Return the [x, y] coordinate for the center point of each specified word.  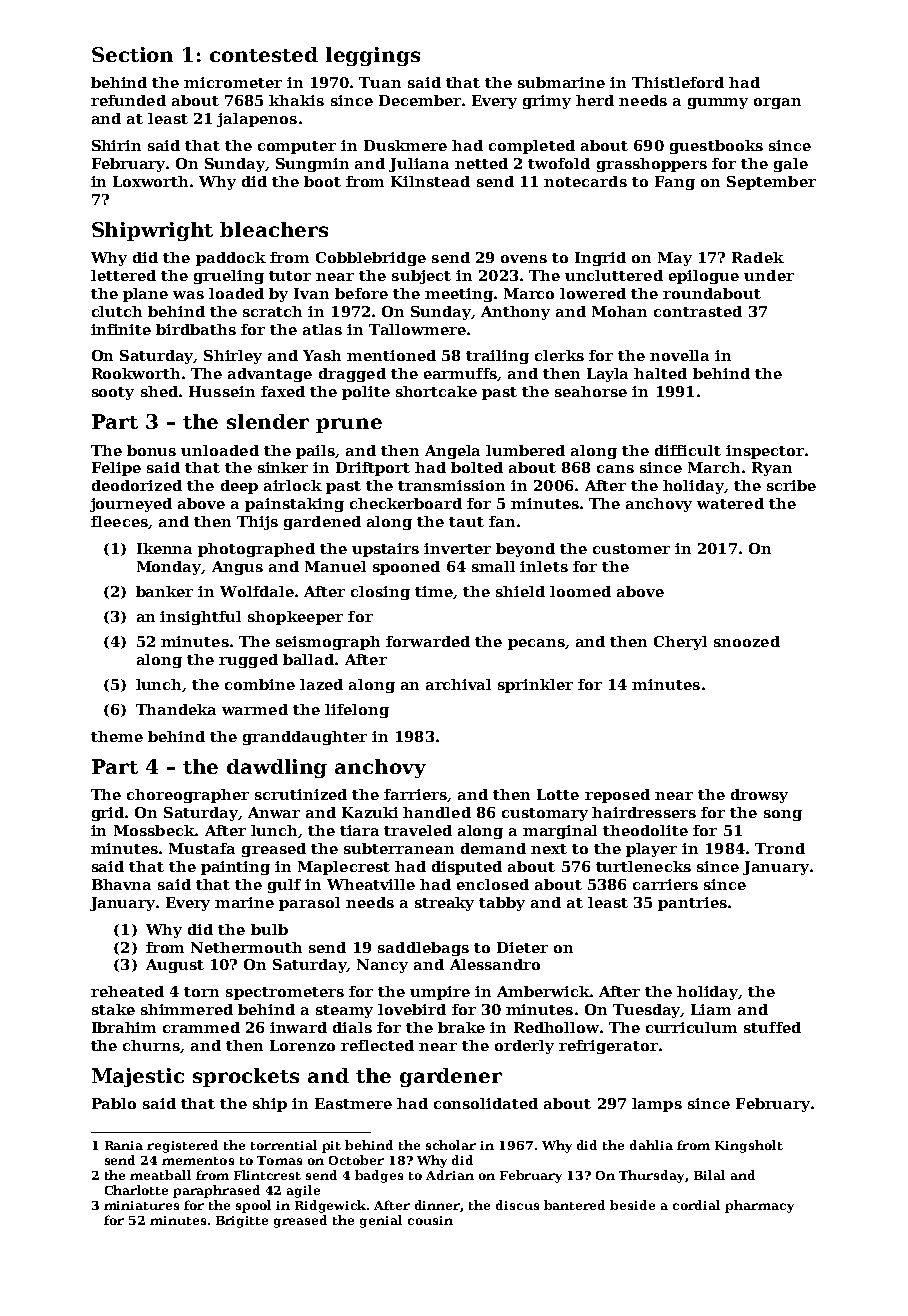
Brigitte [242, 1222]
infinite [121, 329]
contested [264, 54]
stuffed [772, 1027]
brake [461, 1027]
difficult [688, 450]
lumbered [525, 450]
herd [595, 100]
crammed [201, 1027]
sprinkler [535, 686]
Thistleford [678, 82]
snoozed [747, 641]
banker [164, 591]
